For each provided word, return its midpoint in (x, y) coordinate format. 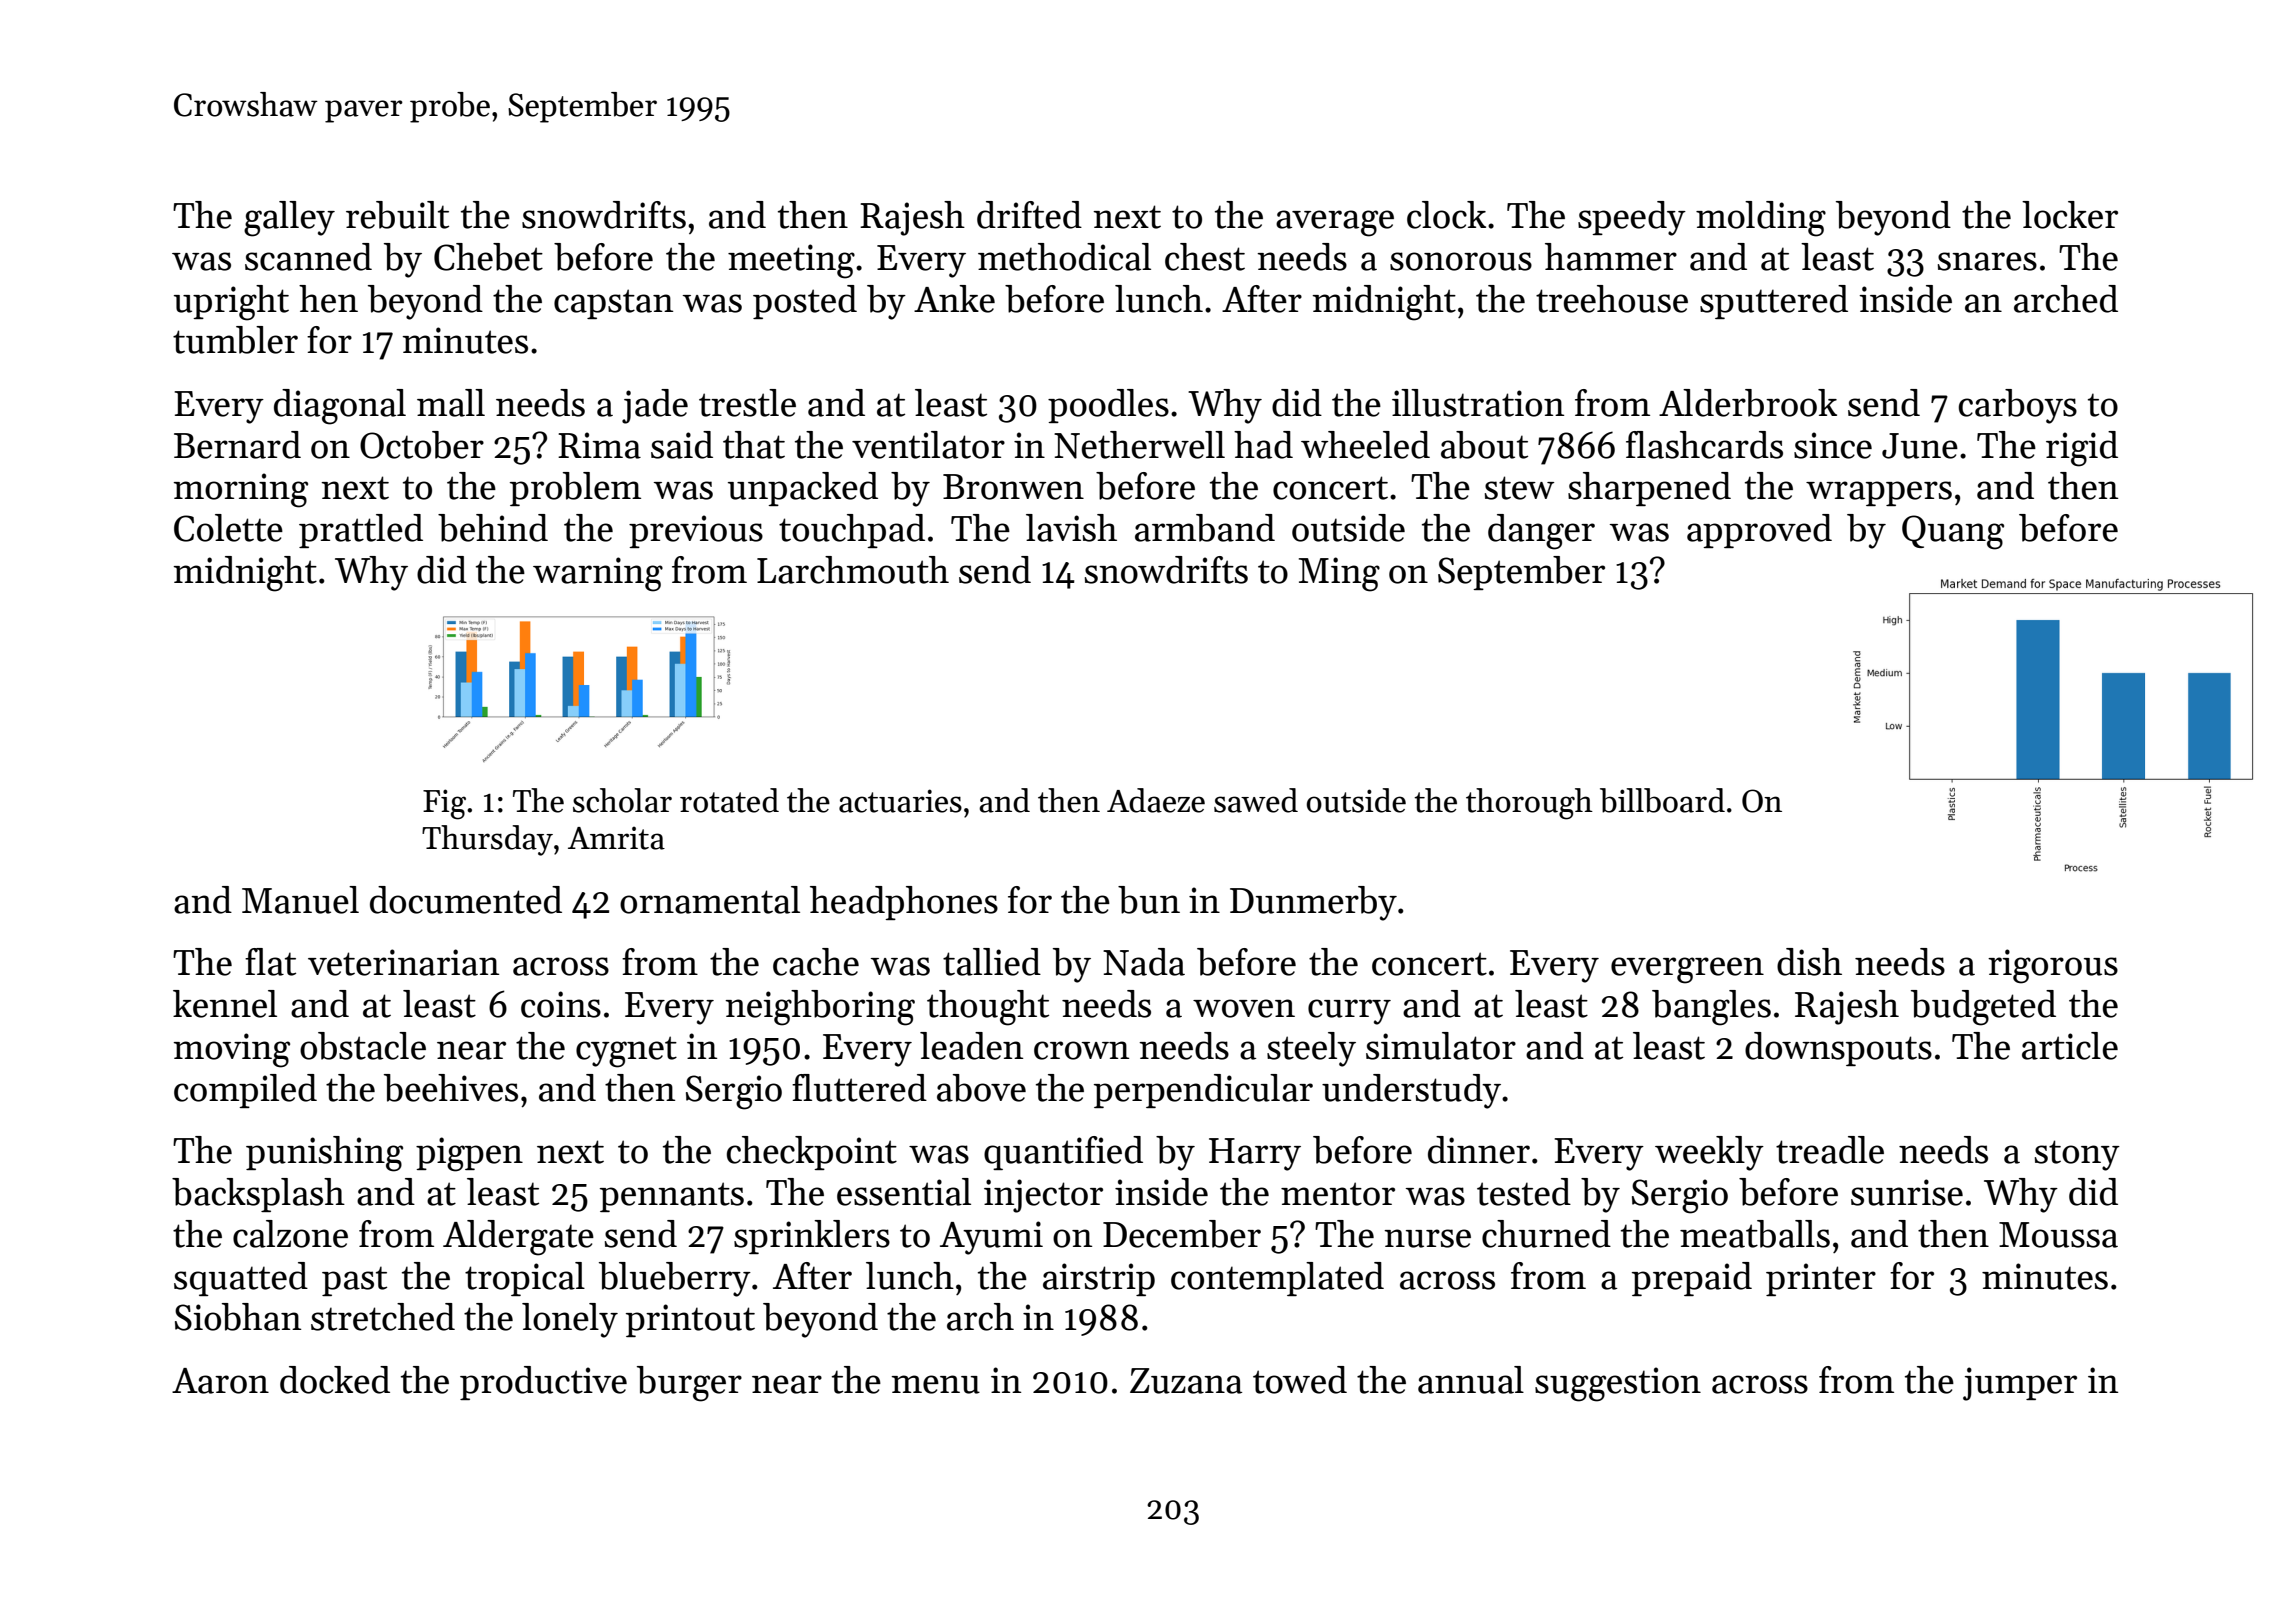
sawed (1256, 800)
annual (1471, 1380)
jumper (2020, 1384)
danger (1541, 532)
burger (689, 1384)
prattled (361, 531)
